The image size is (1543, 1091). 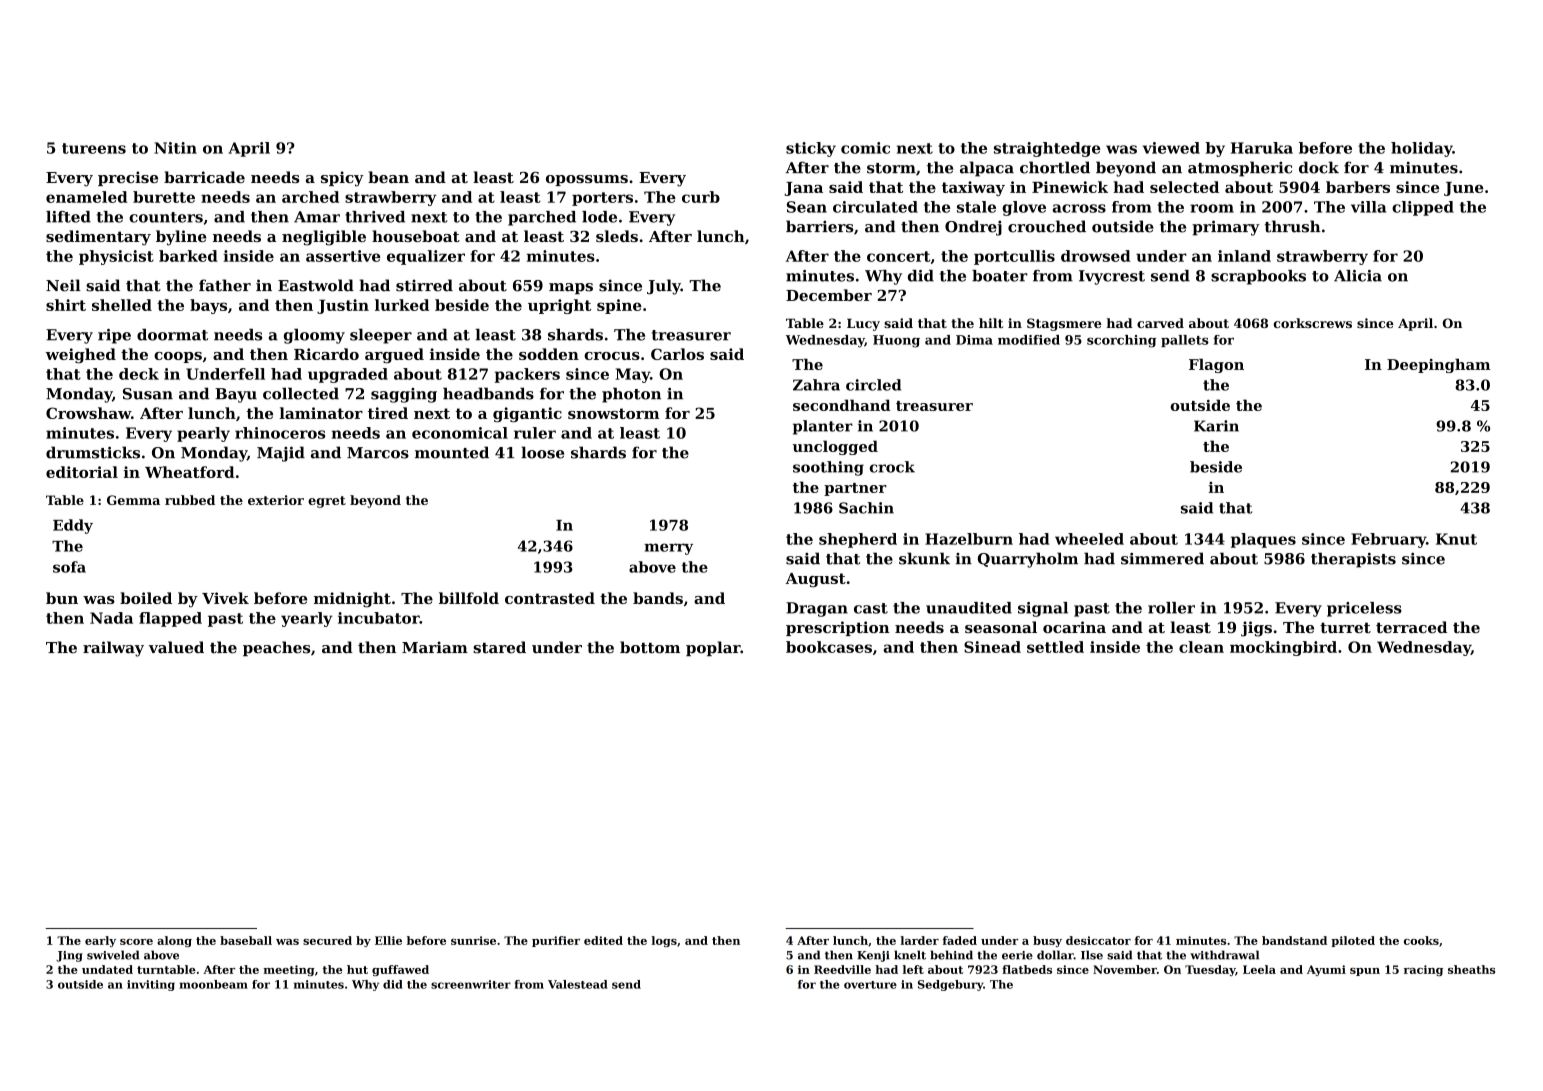 I want to click on holiday, so click(x=1422, y=149).
